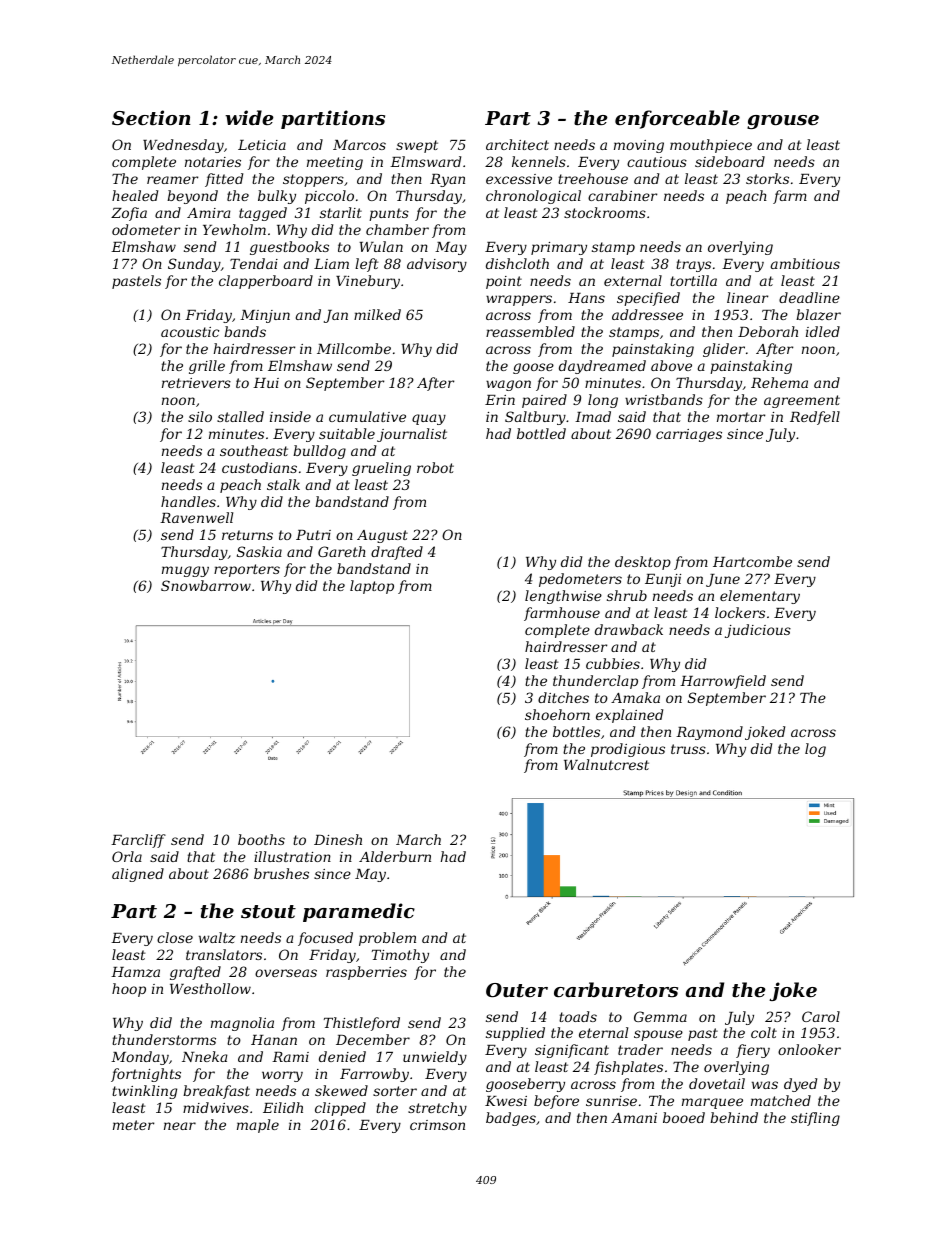 This document has width=952, height=1233. I want to click on bulky, so click(277, 197).
